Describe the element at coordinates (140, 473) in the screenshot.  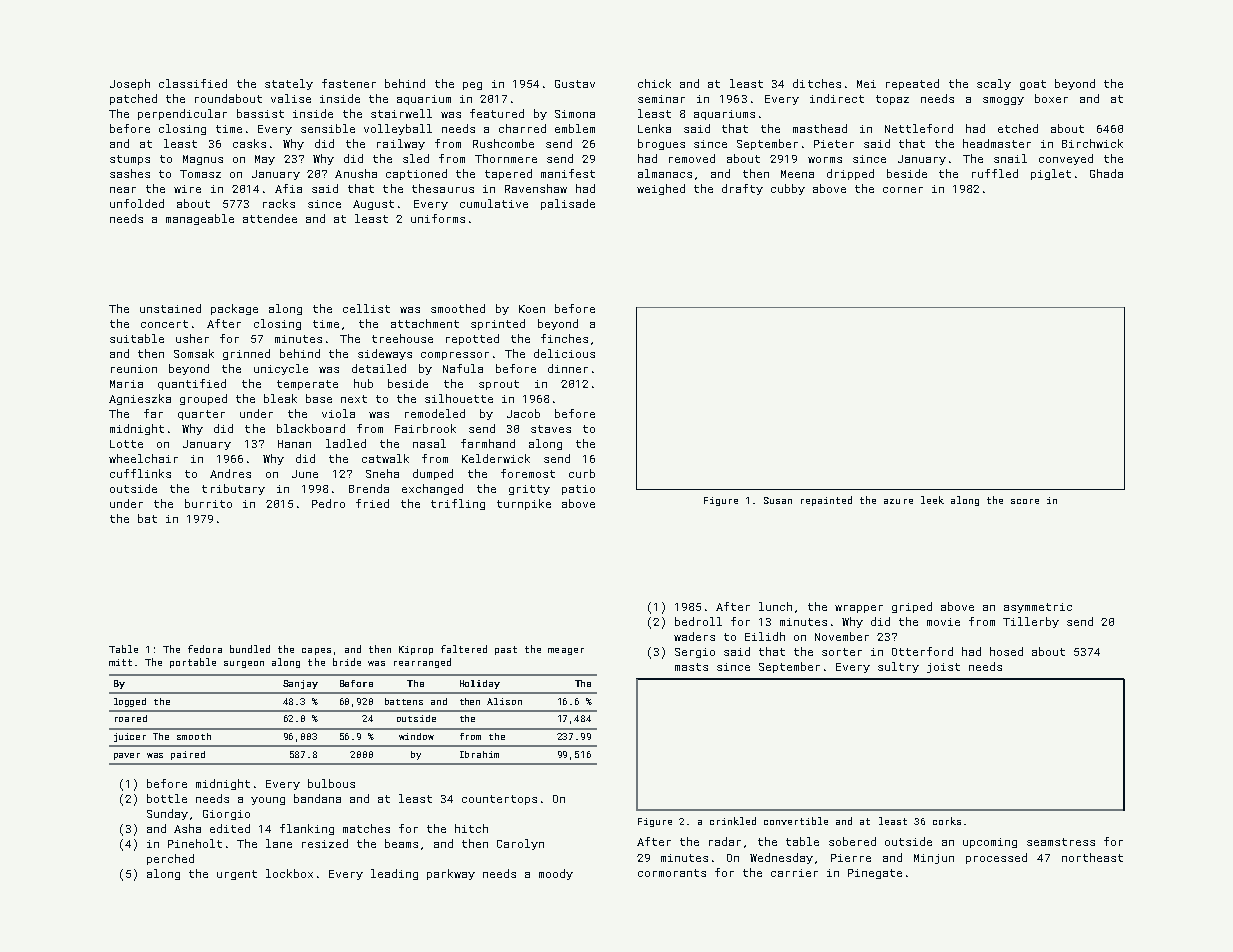
I see `cufflinks` at that location.
